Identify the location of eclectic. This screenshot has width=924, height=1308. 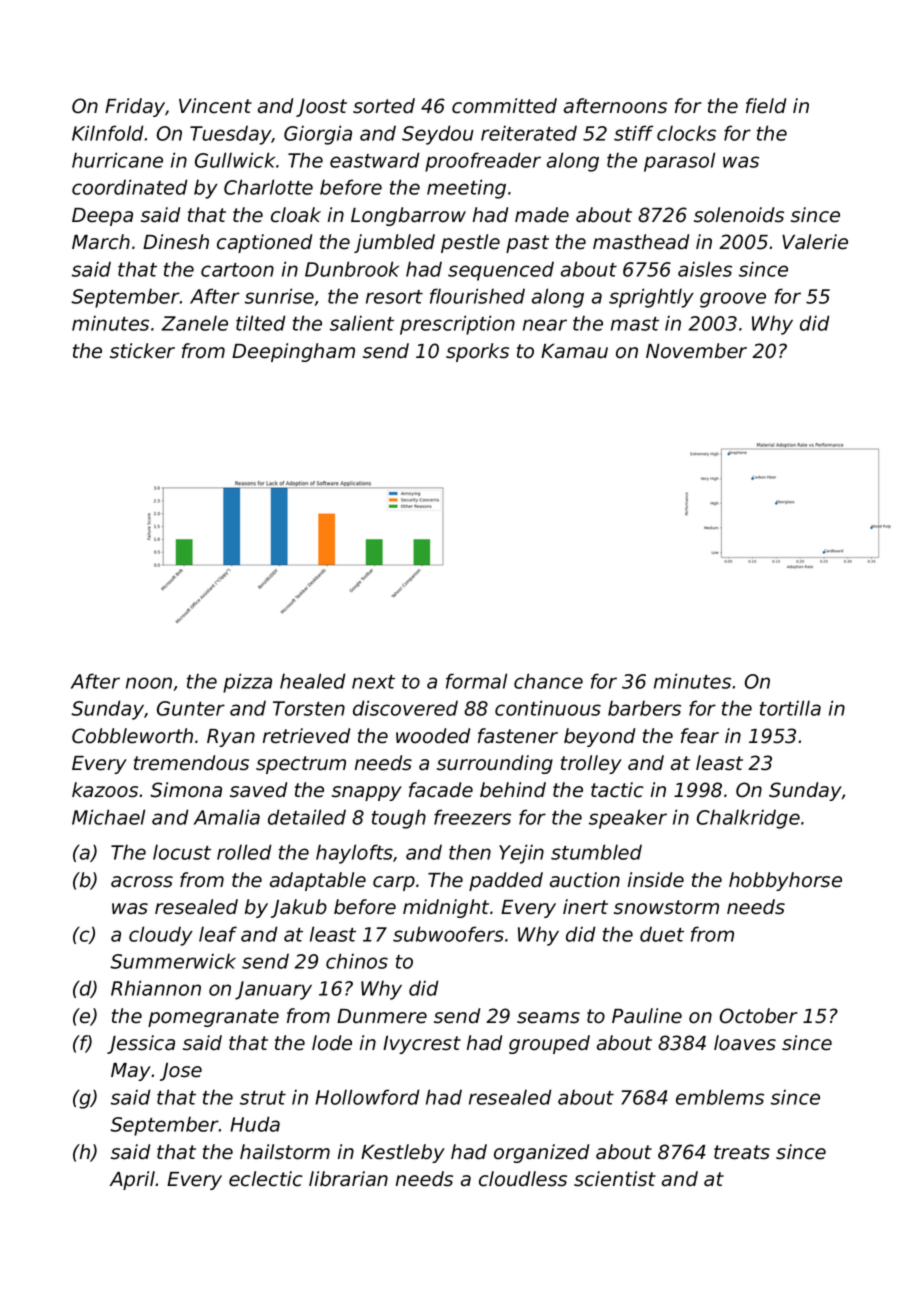
(266, 1179).
